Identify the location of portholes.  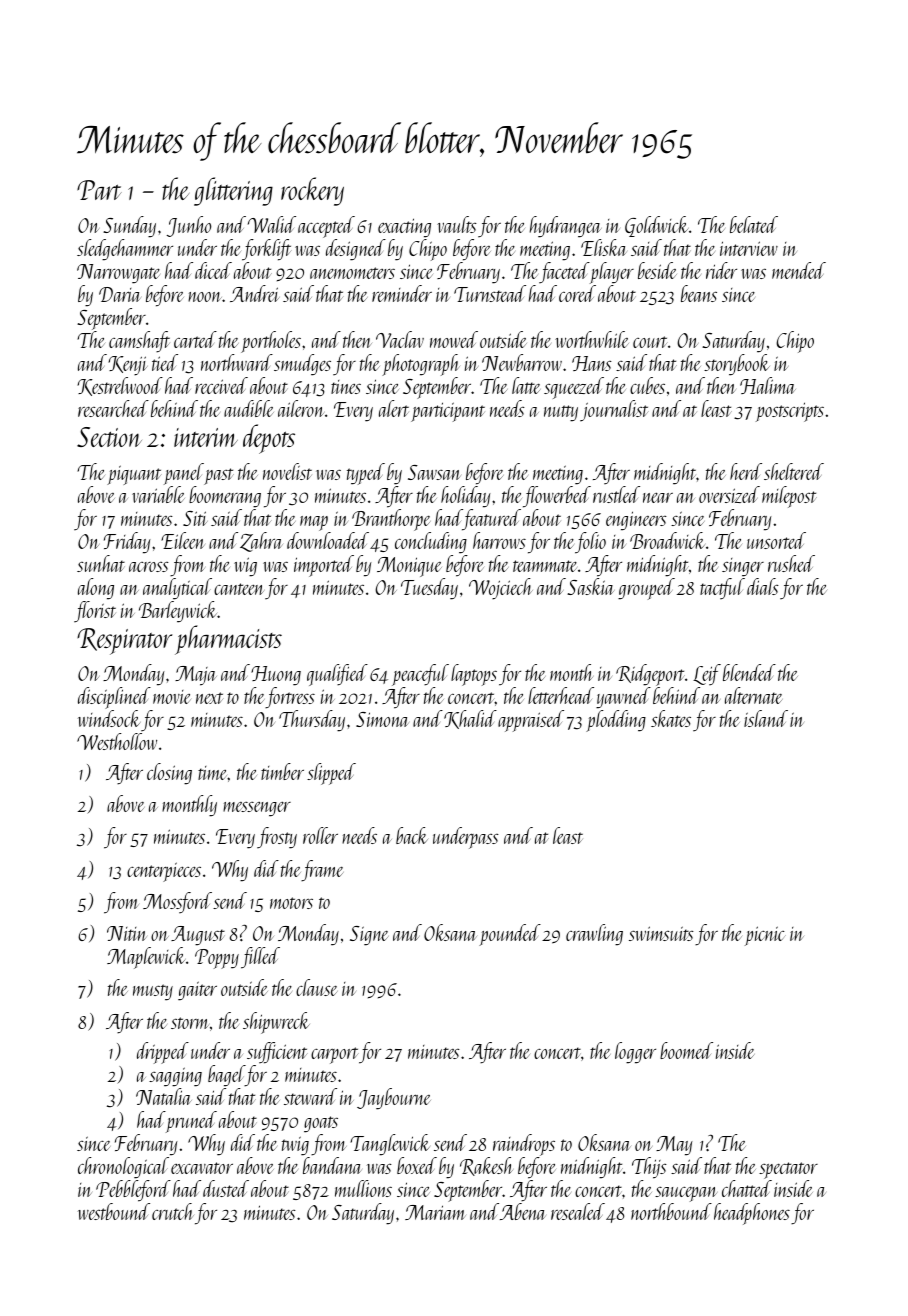
(271, 342).
